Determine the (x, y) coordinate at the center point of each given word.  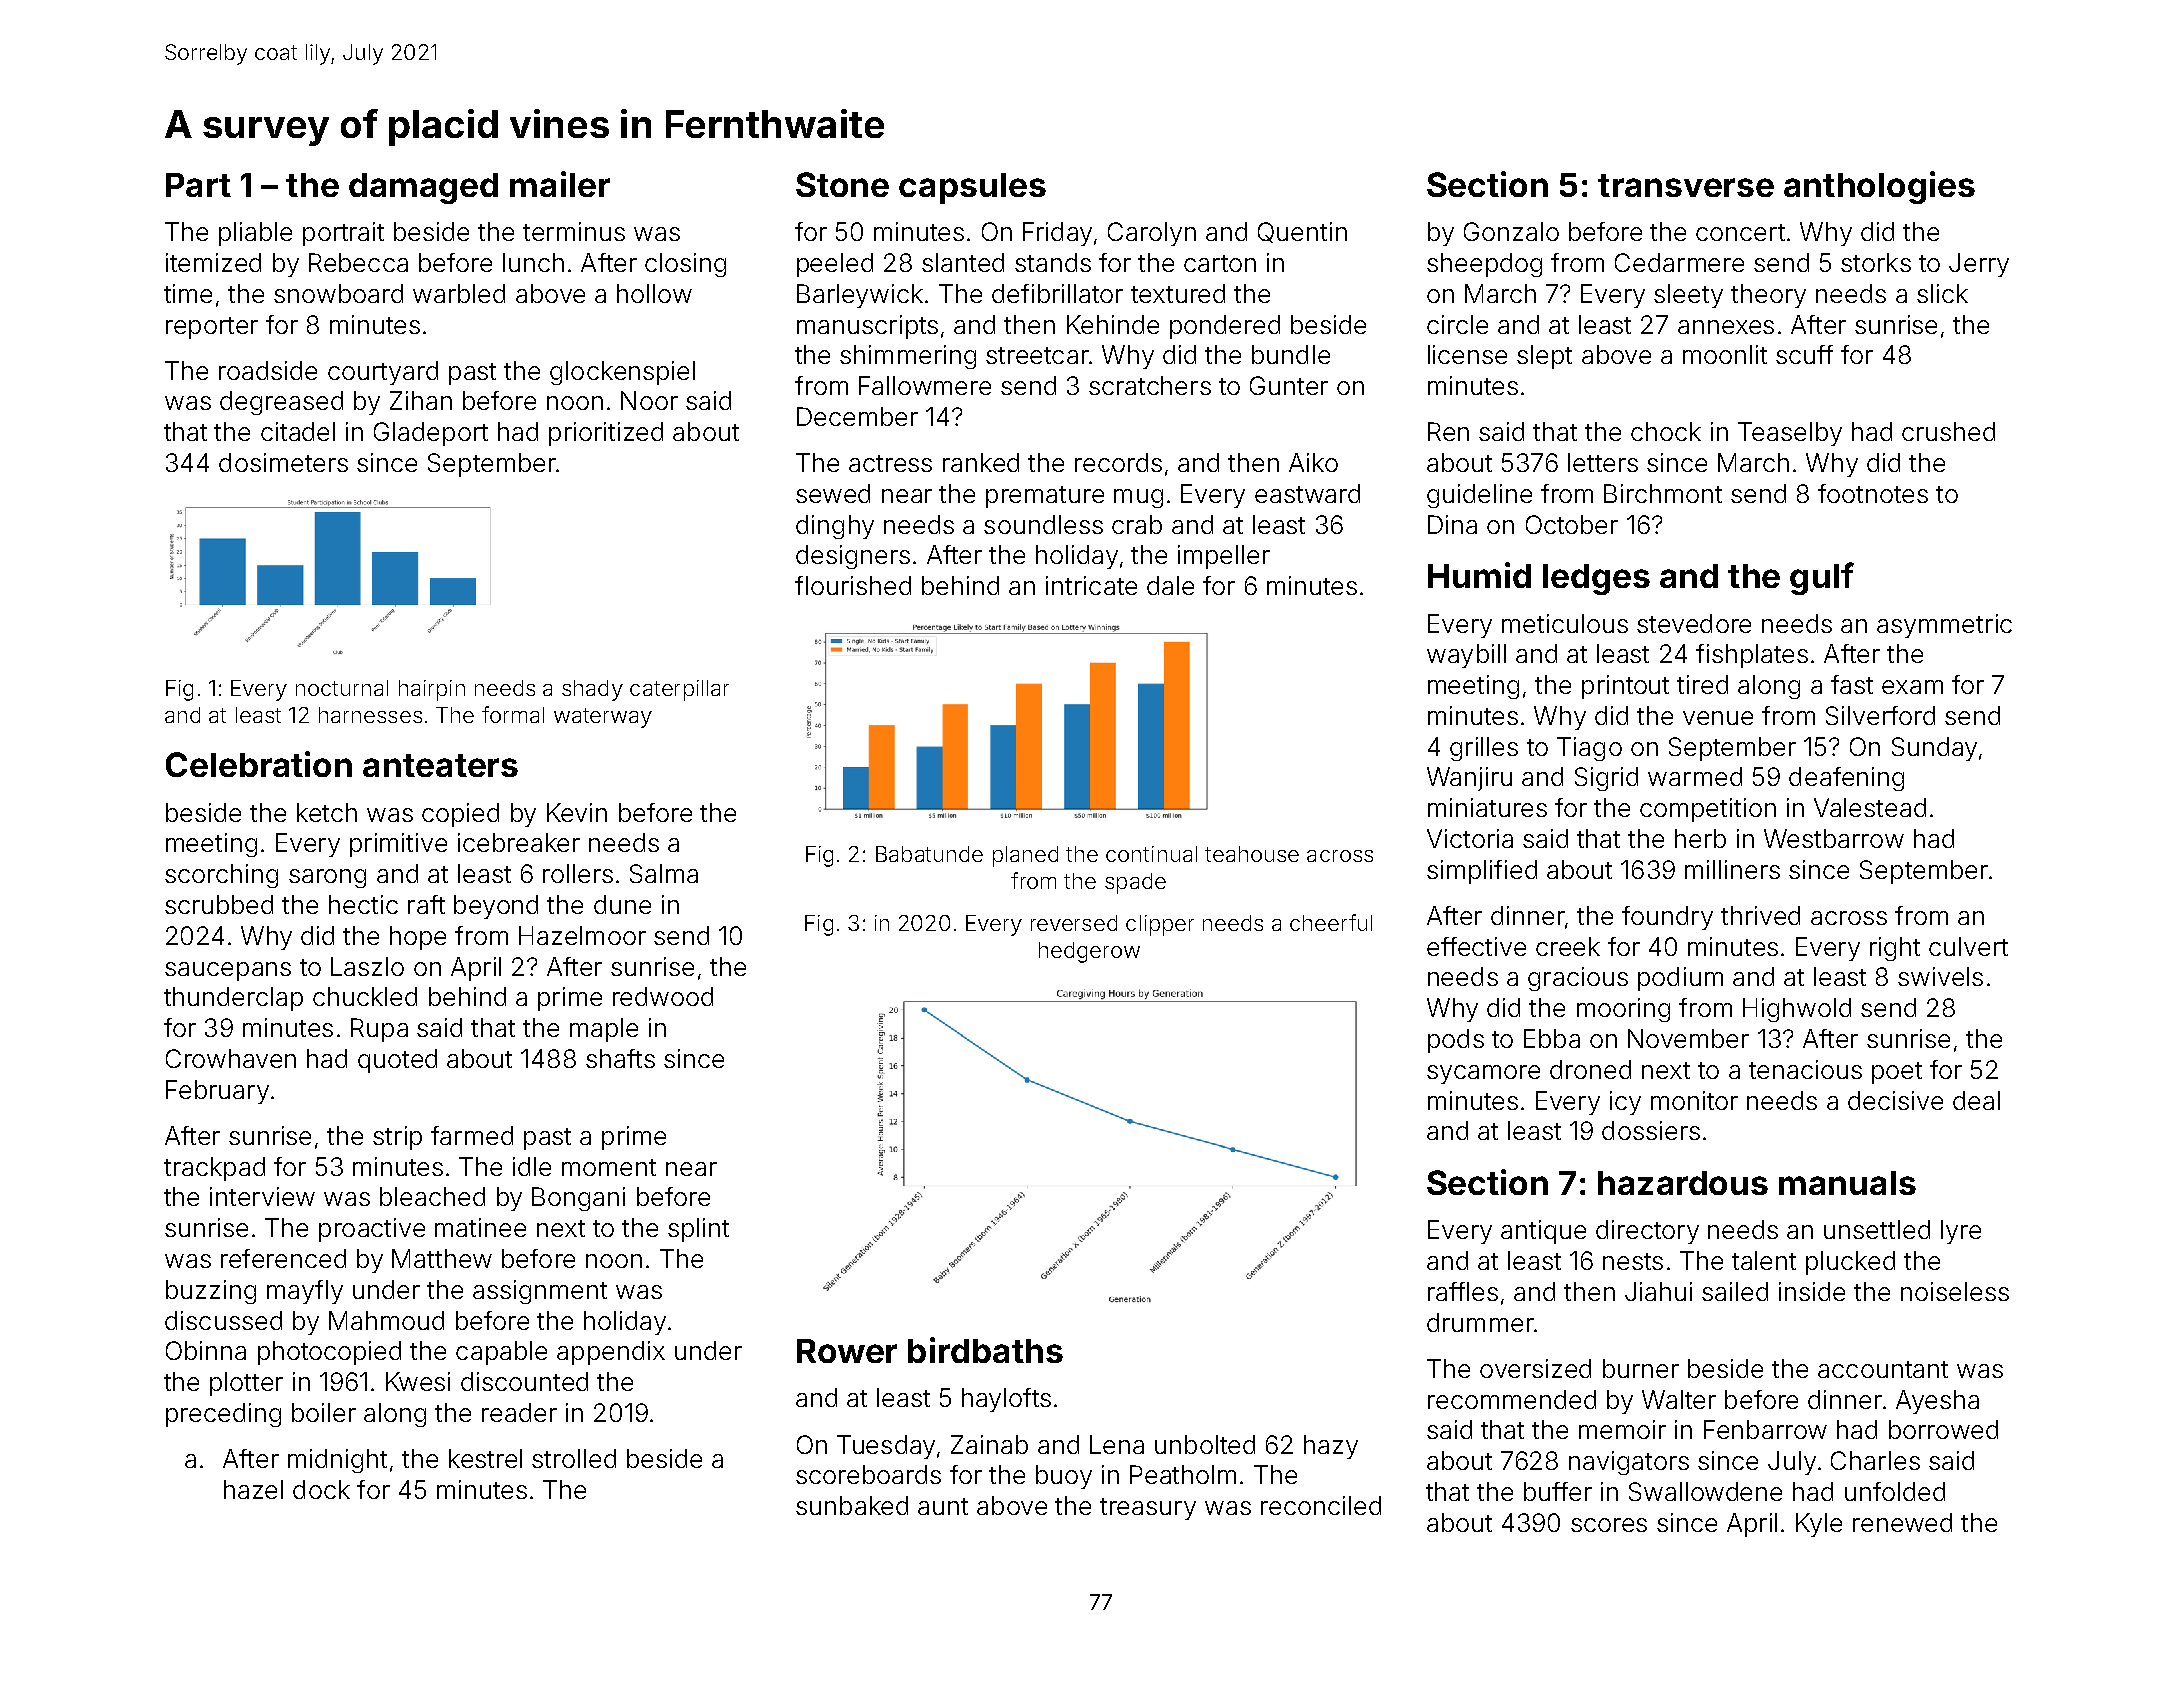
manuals (1847, 1183)
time (188, 293)
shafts (620, 1058)
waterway (603, 718)
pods (1456, 1041)
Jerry (1979, 265)
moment (609, 1167)
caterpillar (679, 690)
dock (321, 1489)
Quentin (1302, 232)
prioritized (606, 434)
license (1467, 354)
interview (262, 1196)
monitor (1694, 1100)
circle (1457, 324)
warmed (1695, 776)
